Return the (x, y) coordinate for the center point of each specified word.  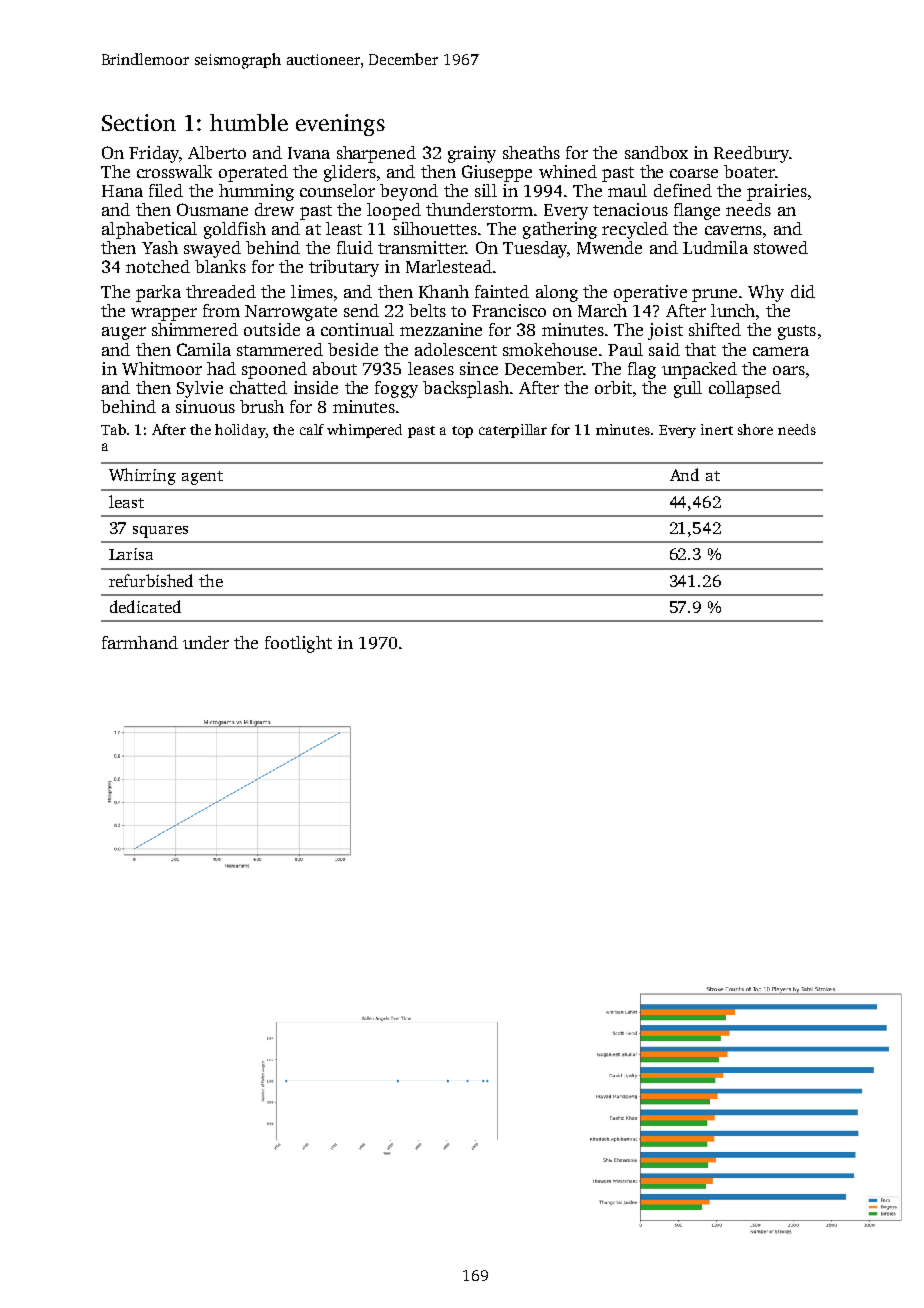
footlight (298, 644)
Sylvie (200, 389)
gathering (560, 230)
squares (160, 532)
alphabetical (149, 230)
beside (353, 349)
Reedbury (752, 154)
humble (249, 122)
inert (717, 429)
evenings (340, 125)
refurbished (151, 580)
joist (665, 331)
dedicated (145, 606)
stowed (781, 247)
